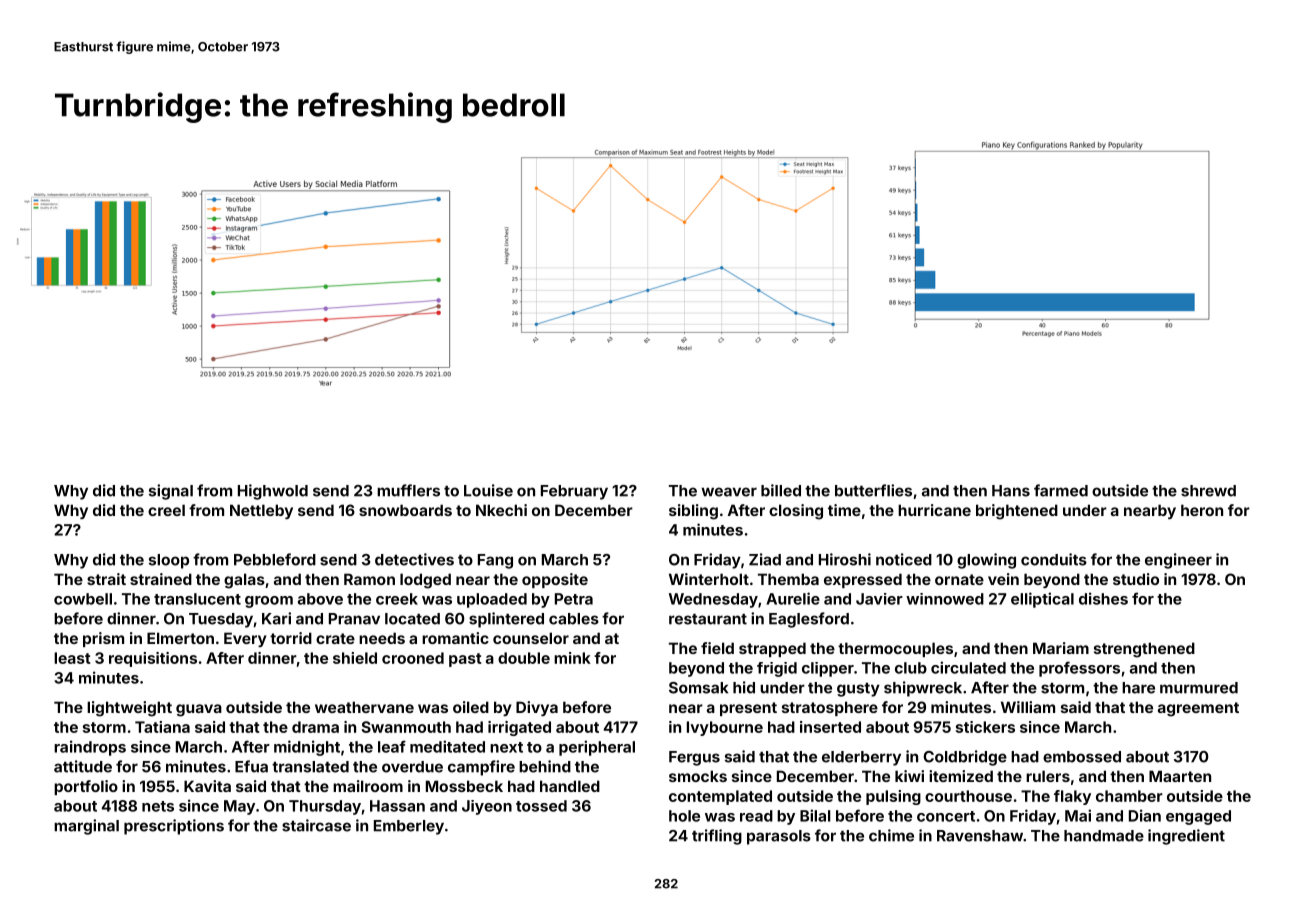 The height and width of the screenshot is (924, 1308). What do you see at coordinates (555, 580) in the screenshot?
I see `opposite` at bounding box center [555, 580].
